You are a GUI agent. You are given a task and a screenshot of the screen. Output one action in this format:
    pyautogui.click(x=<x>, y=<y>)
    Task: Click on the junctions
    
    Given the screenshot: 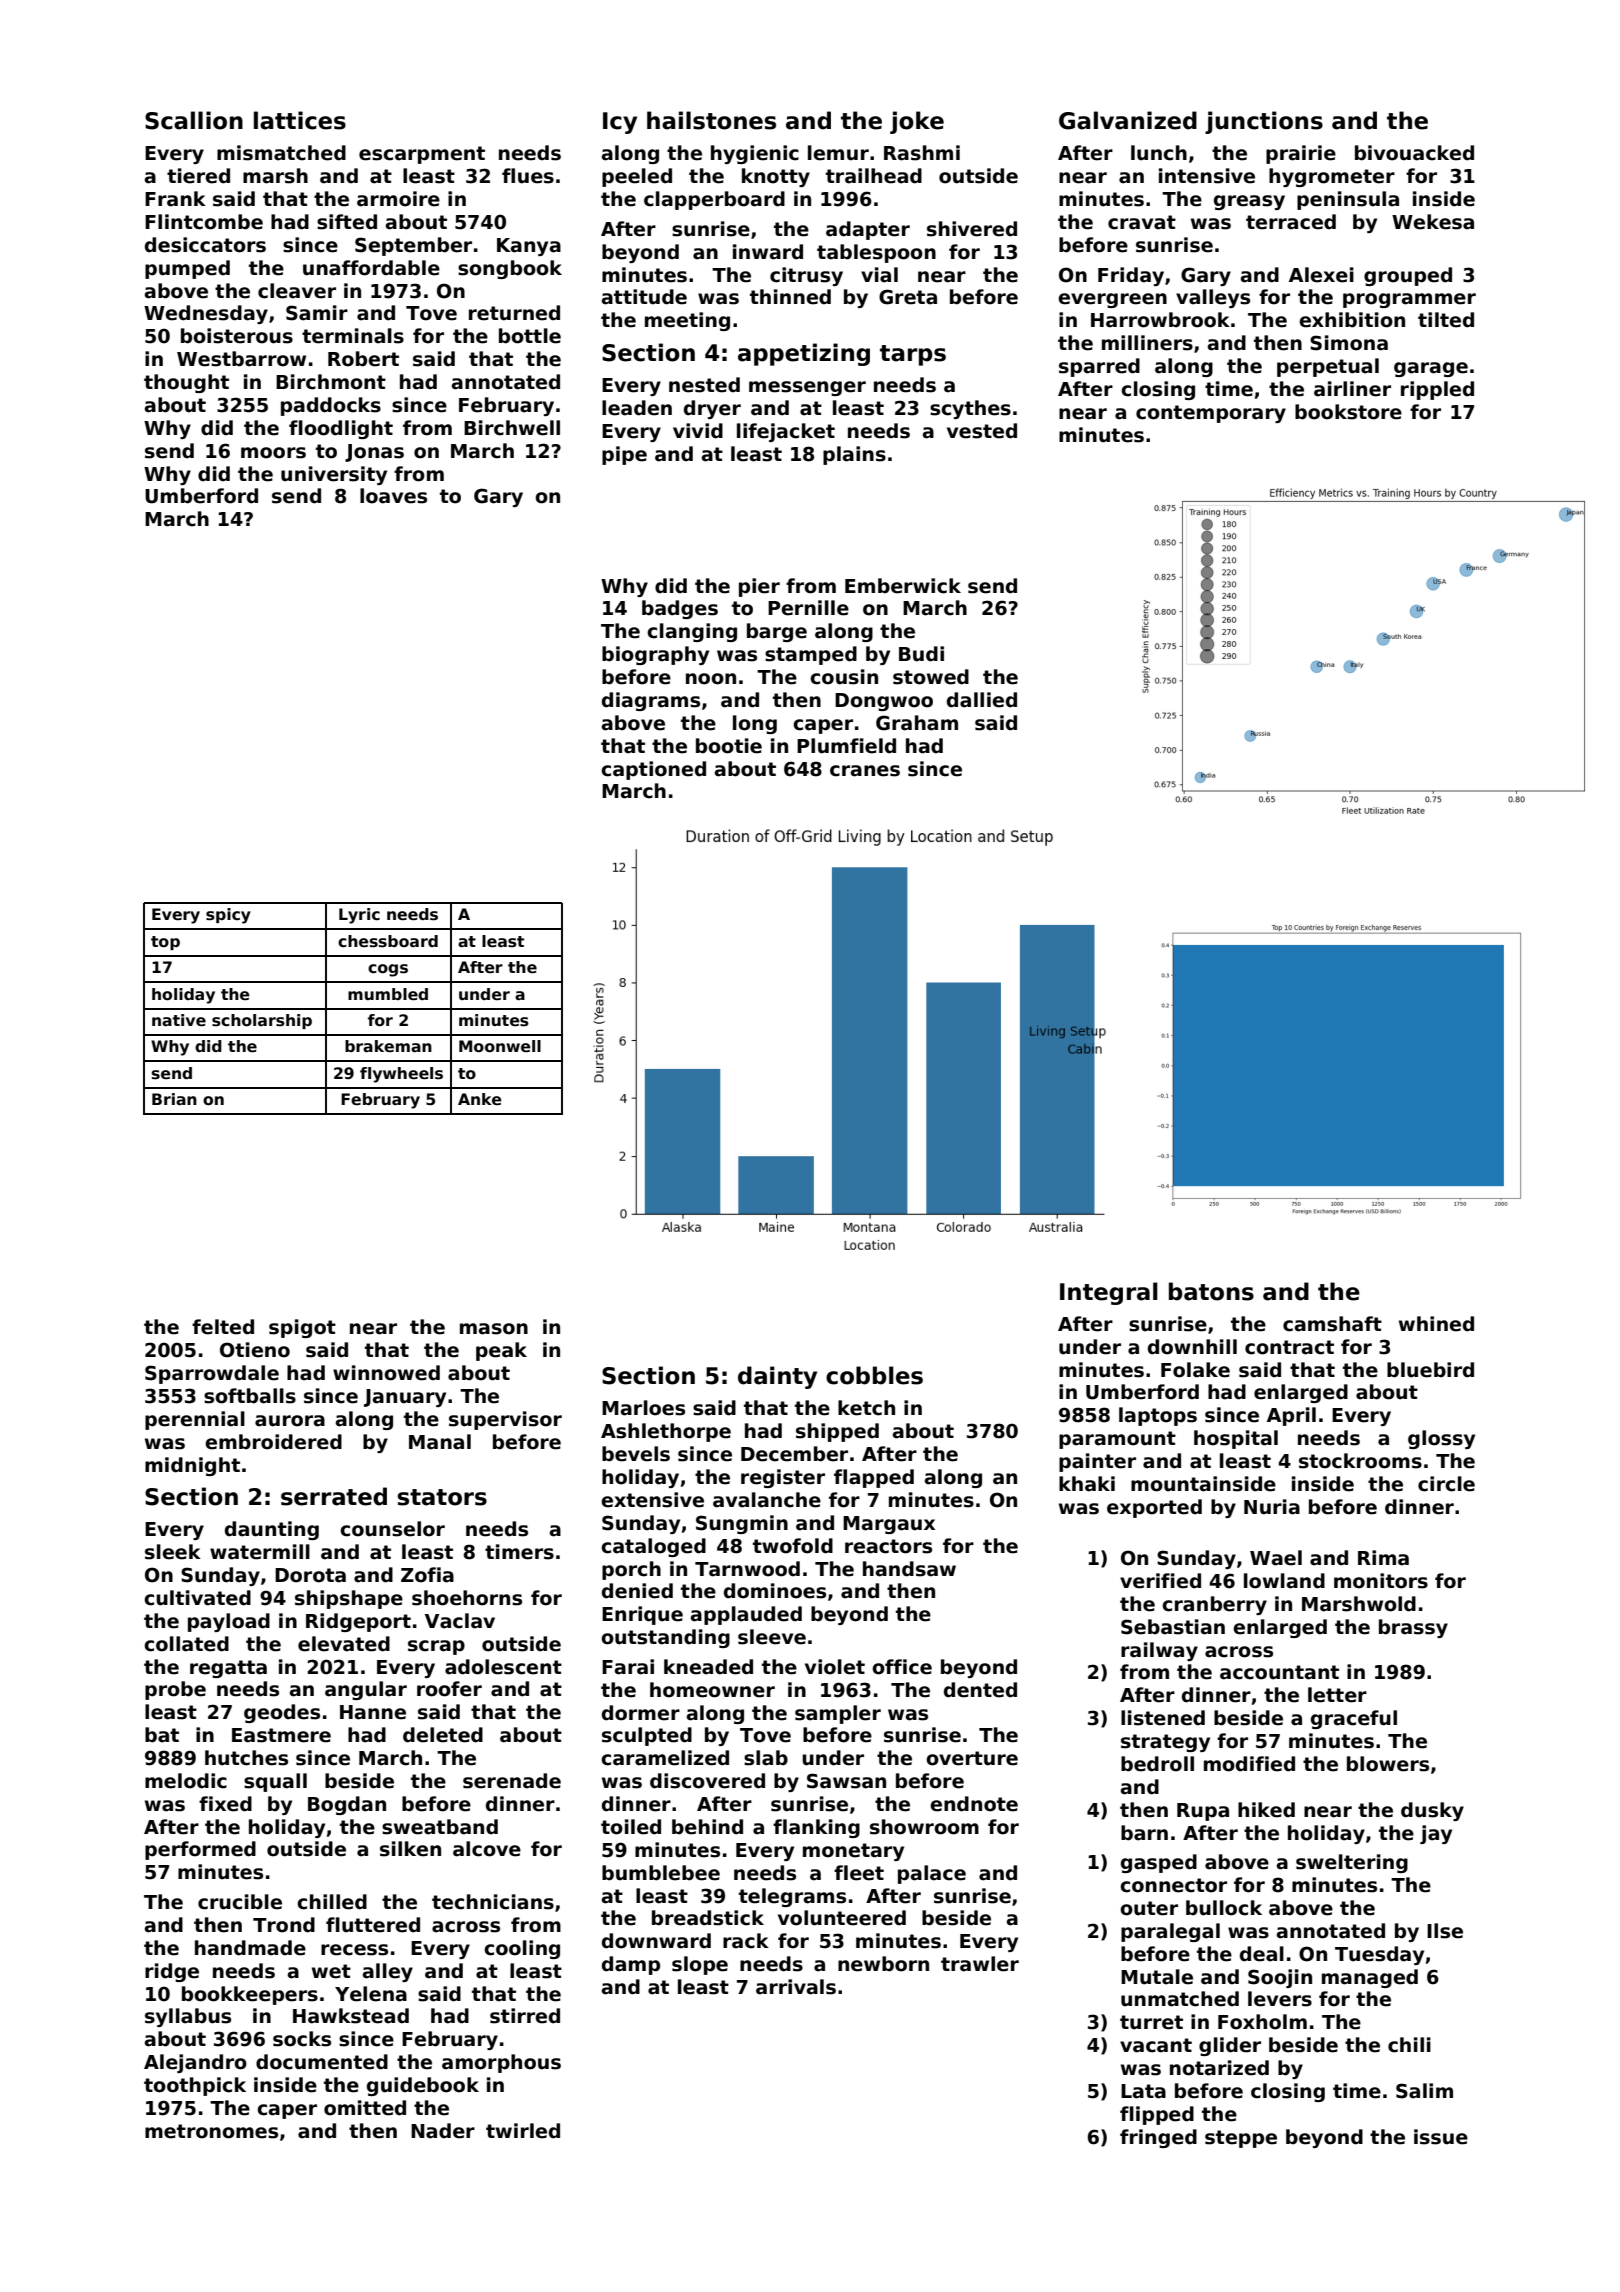 What is the action you would take?
    pyautogui.click(x=1264, y=122)
